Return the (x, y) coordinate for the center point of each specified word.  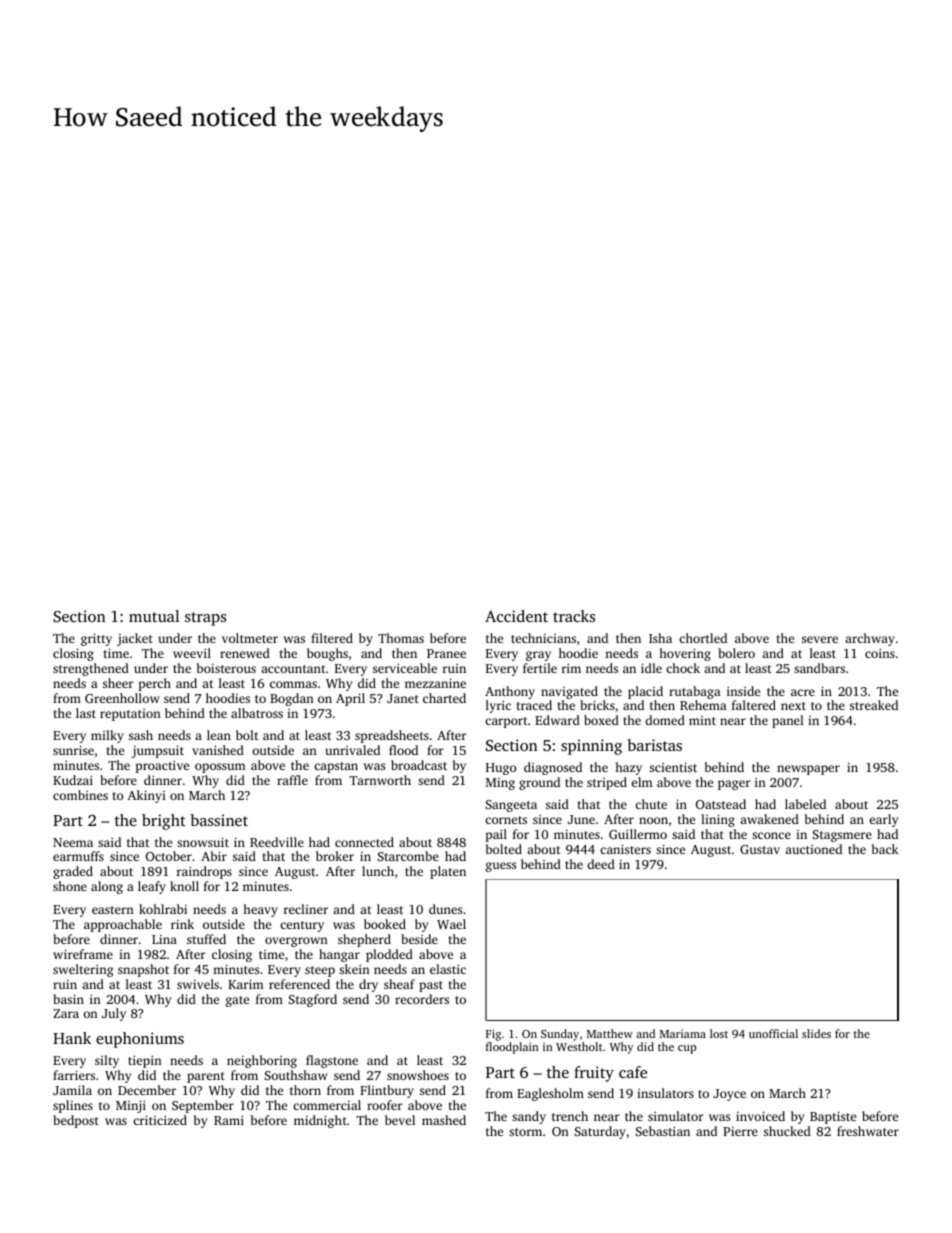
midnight (320, 1121)
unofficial (773, 1033)
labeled (805, 804)
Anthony (510, 692)
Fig (493, 1035)
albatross (257, 713)
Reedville (277, 842)
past (431, 986)
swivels (198, 984)
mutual (154, 616)
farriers (74, 1075)
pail (496, 835)
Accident (516, 616)
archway (870, 639)
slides (816, 1033)
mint (702, 720)
